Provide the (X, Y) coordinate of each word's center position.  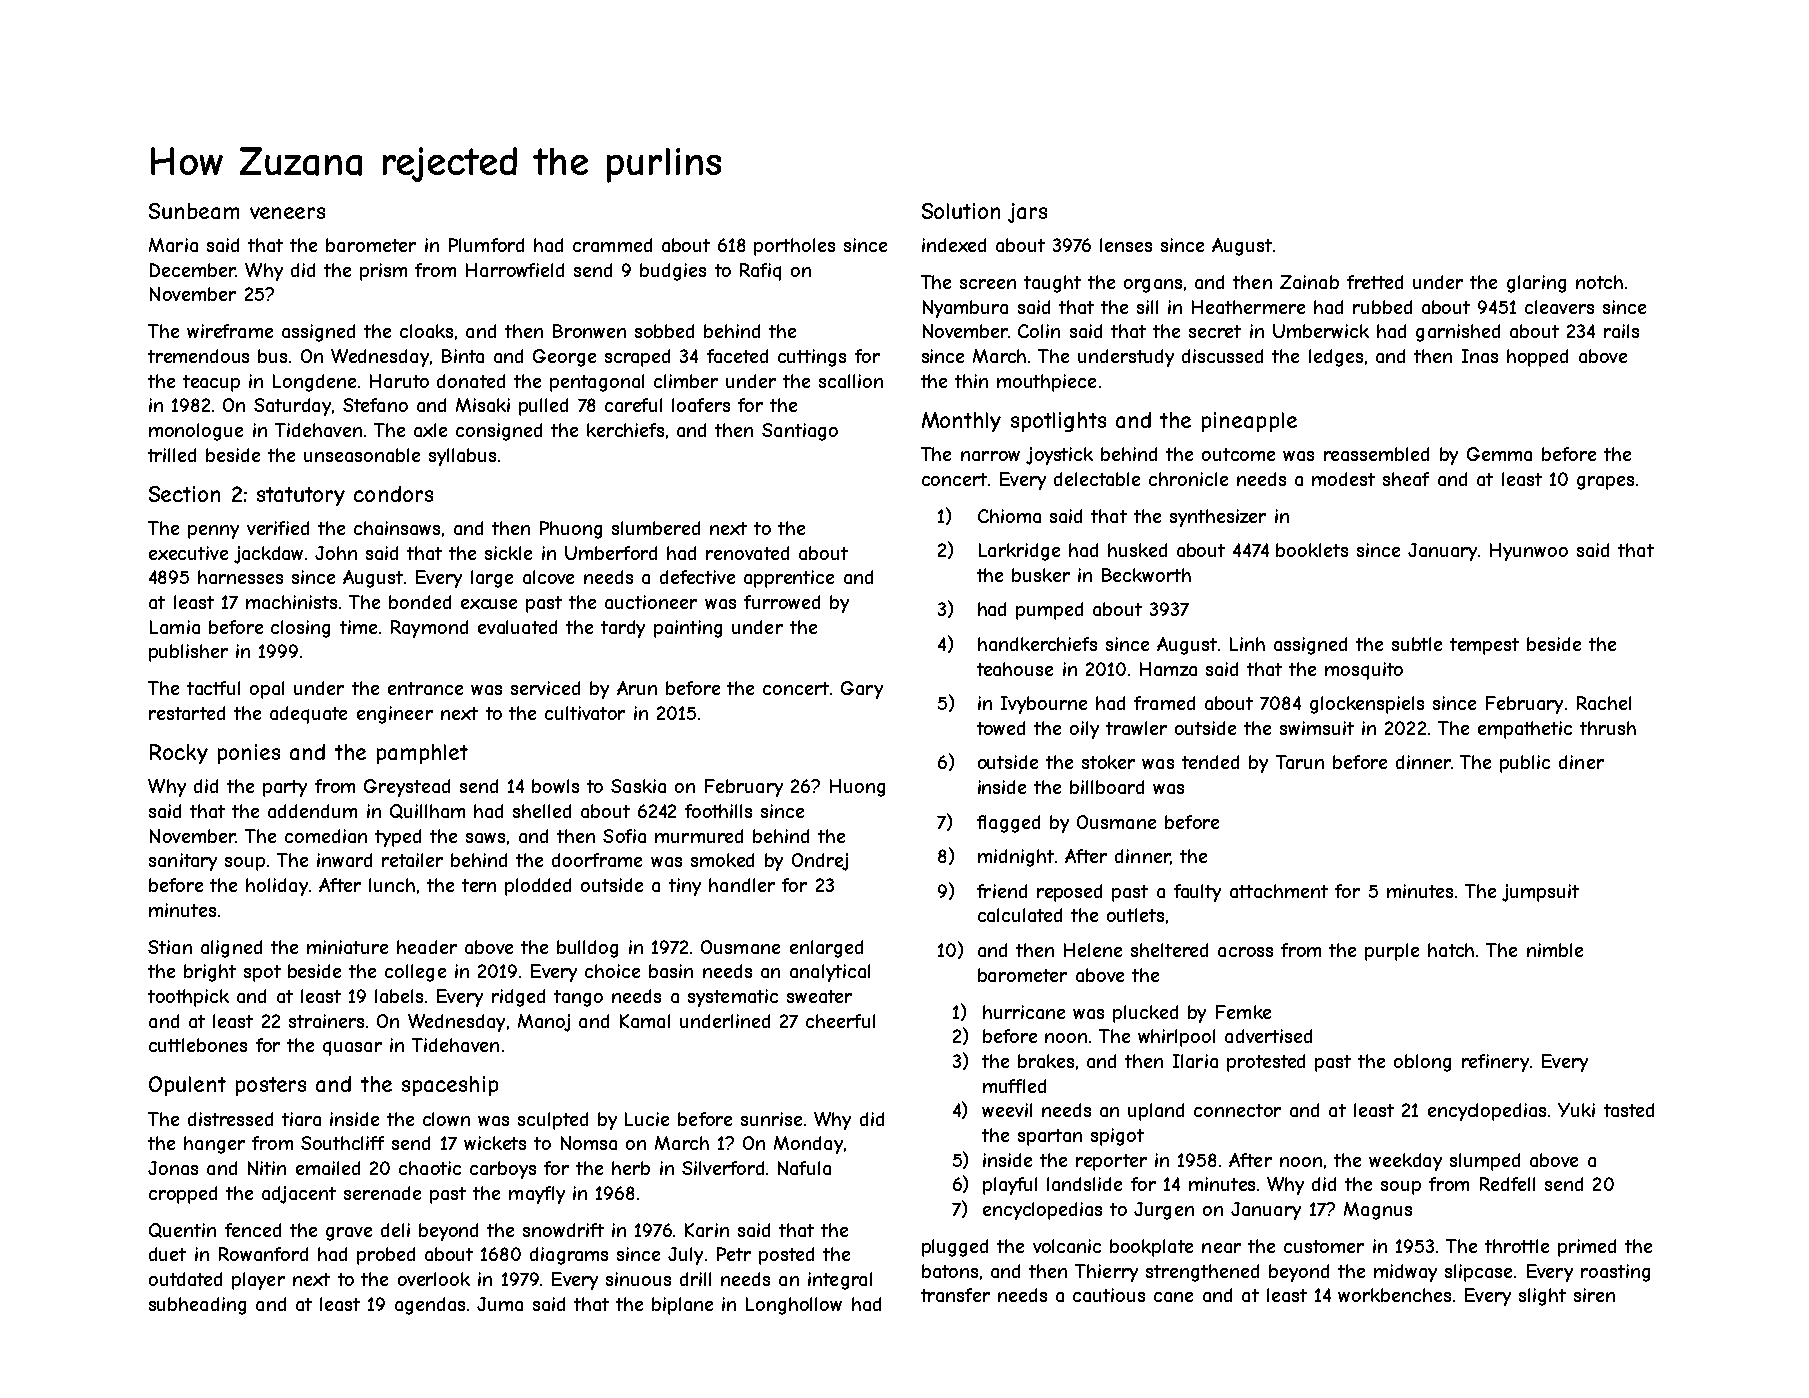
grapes (1605, 483)
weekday (1405, 1162)
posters (271, 1086)
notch (1599, 282)
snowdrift (563, 1230)
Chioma (1009, 516)
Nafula (804, 1168)
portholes (794, 247)
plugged (955, 1248)
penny (213, 532)
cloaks (426, 331)
